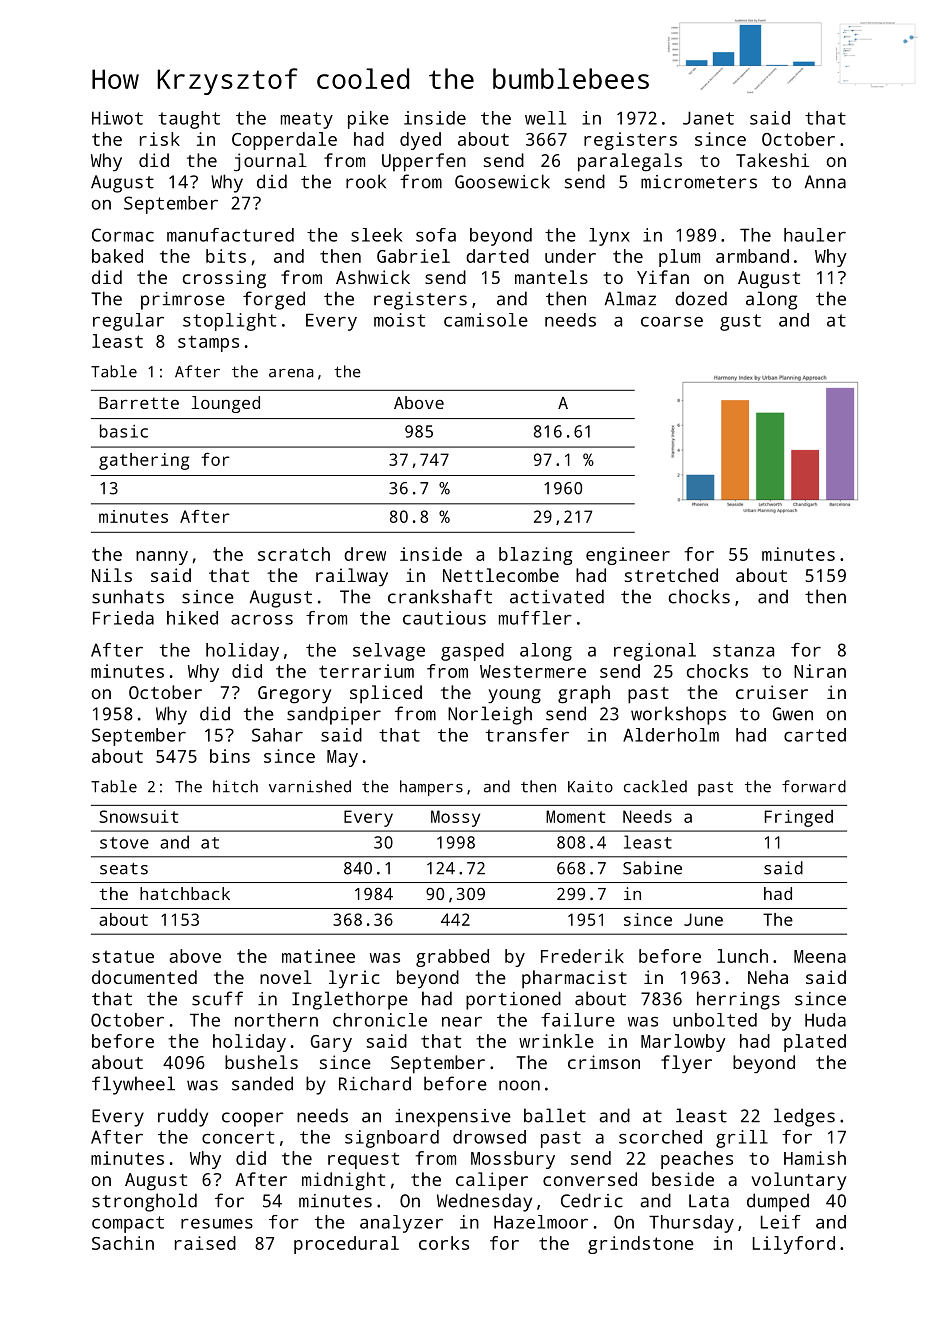 The width and height of the image is (938, 1333). I want to click on dyed, so click(420, 141).
